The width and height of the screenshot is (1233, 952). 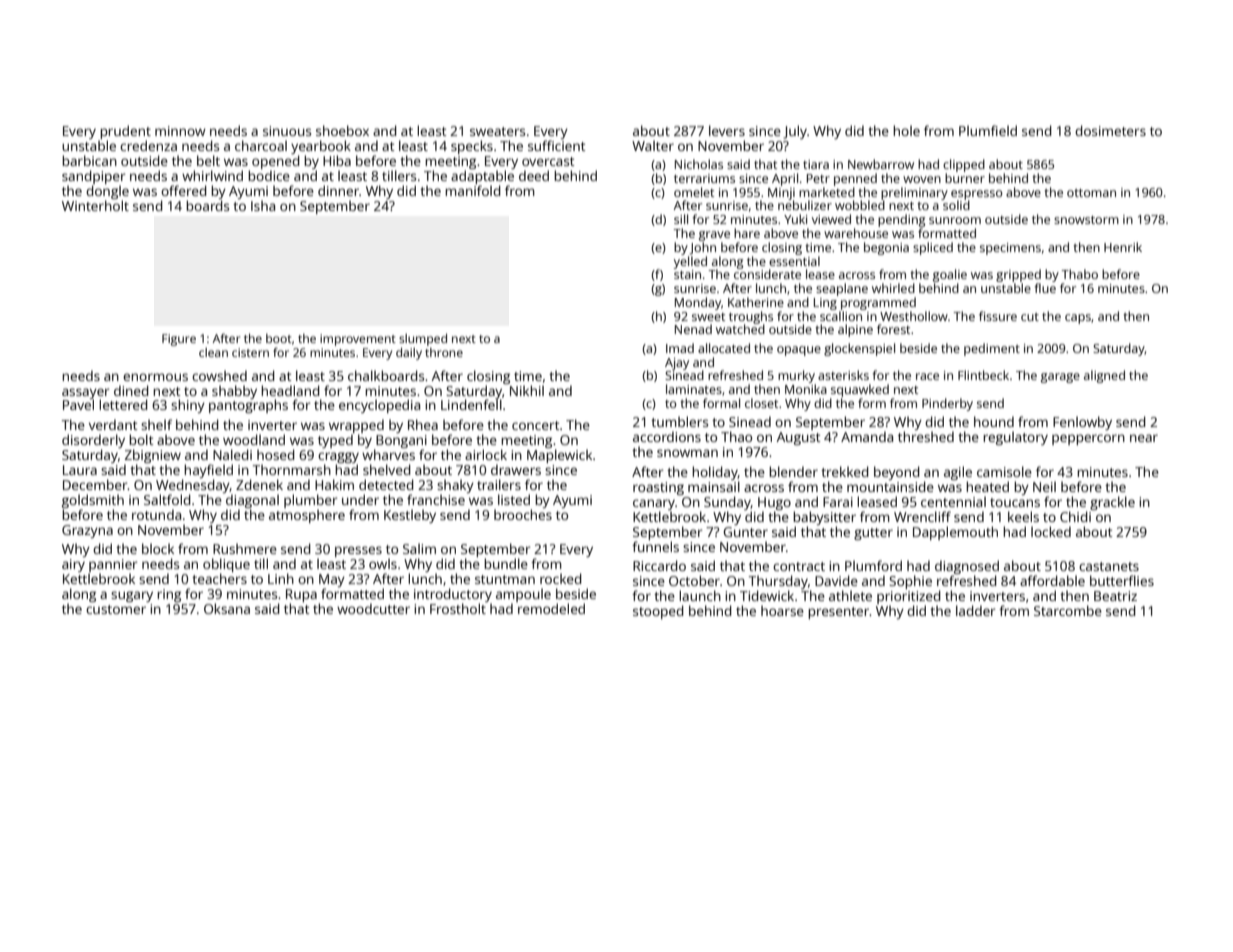 I want to click on aligned, so click(x=1104, y=376).
